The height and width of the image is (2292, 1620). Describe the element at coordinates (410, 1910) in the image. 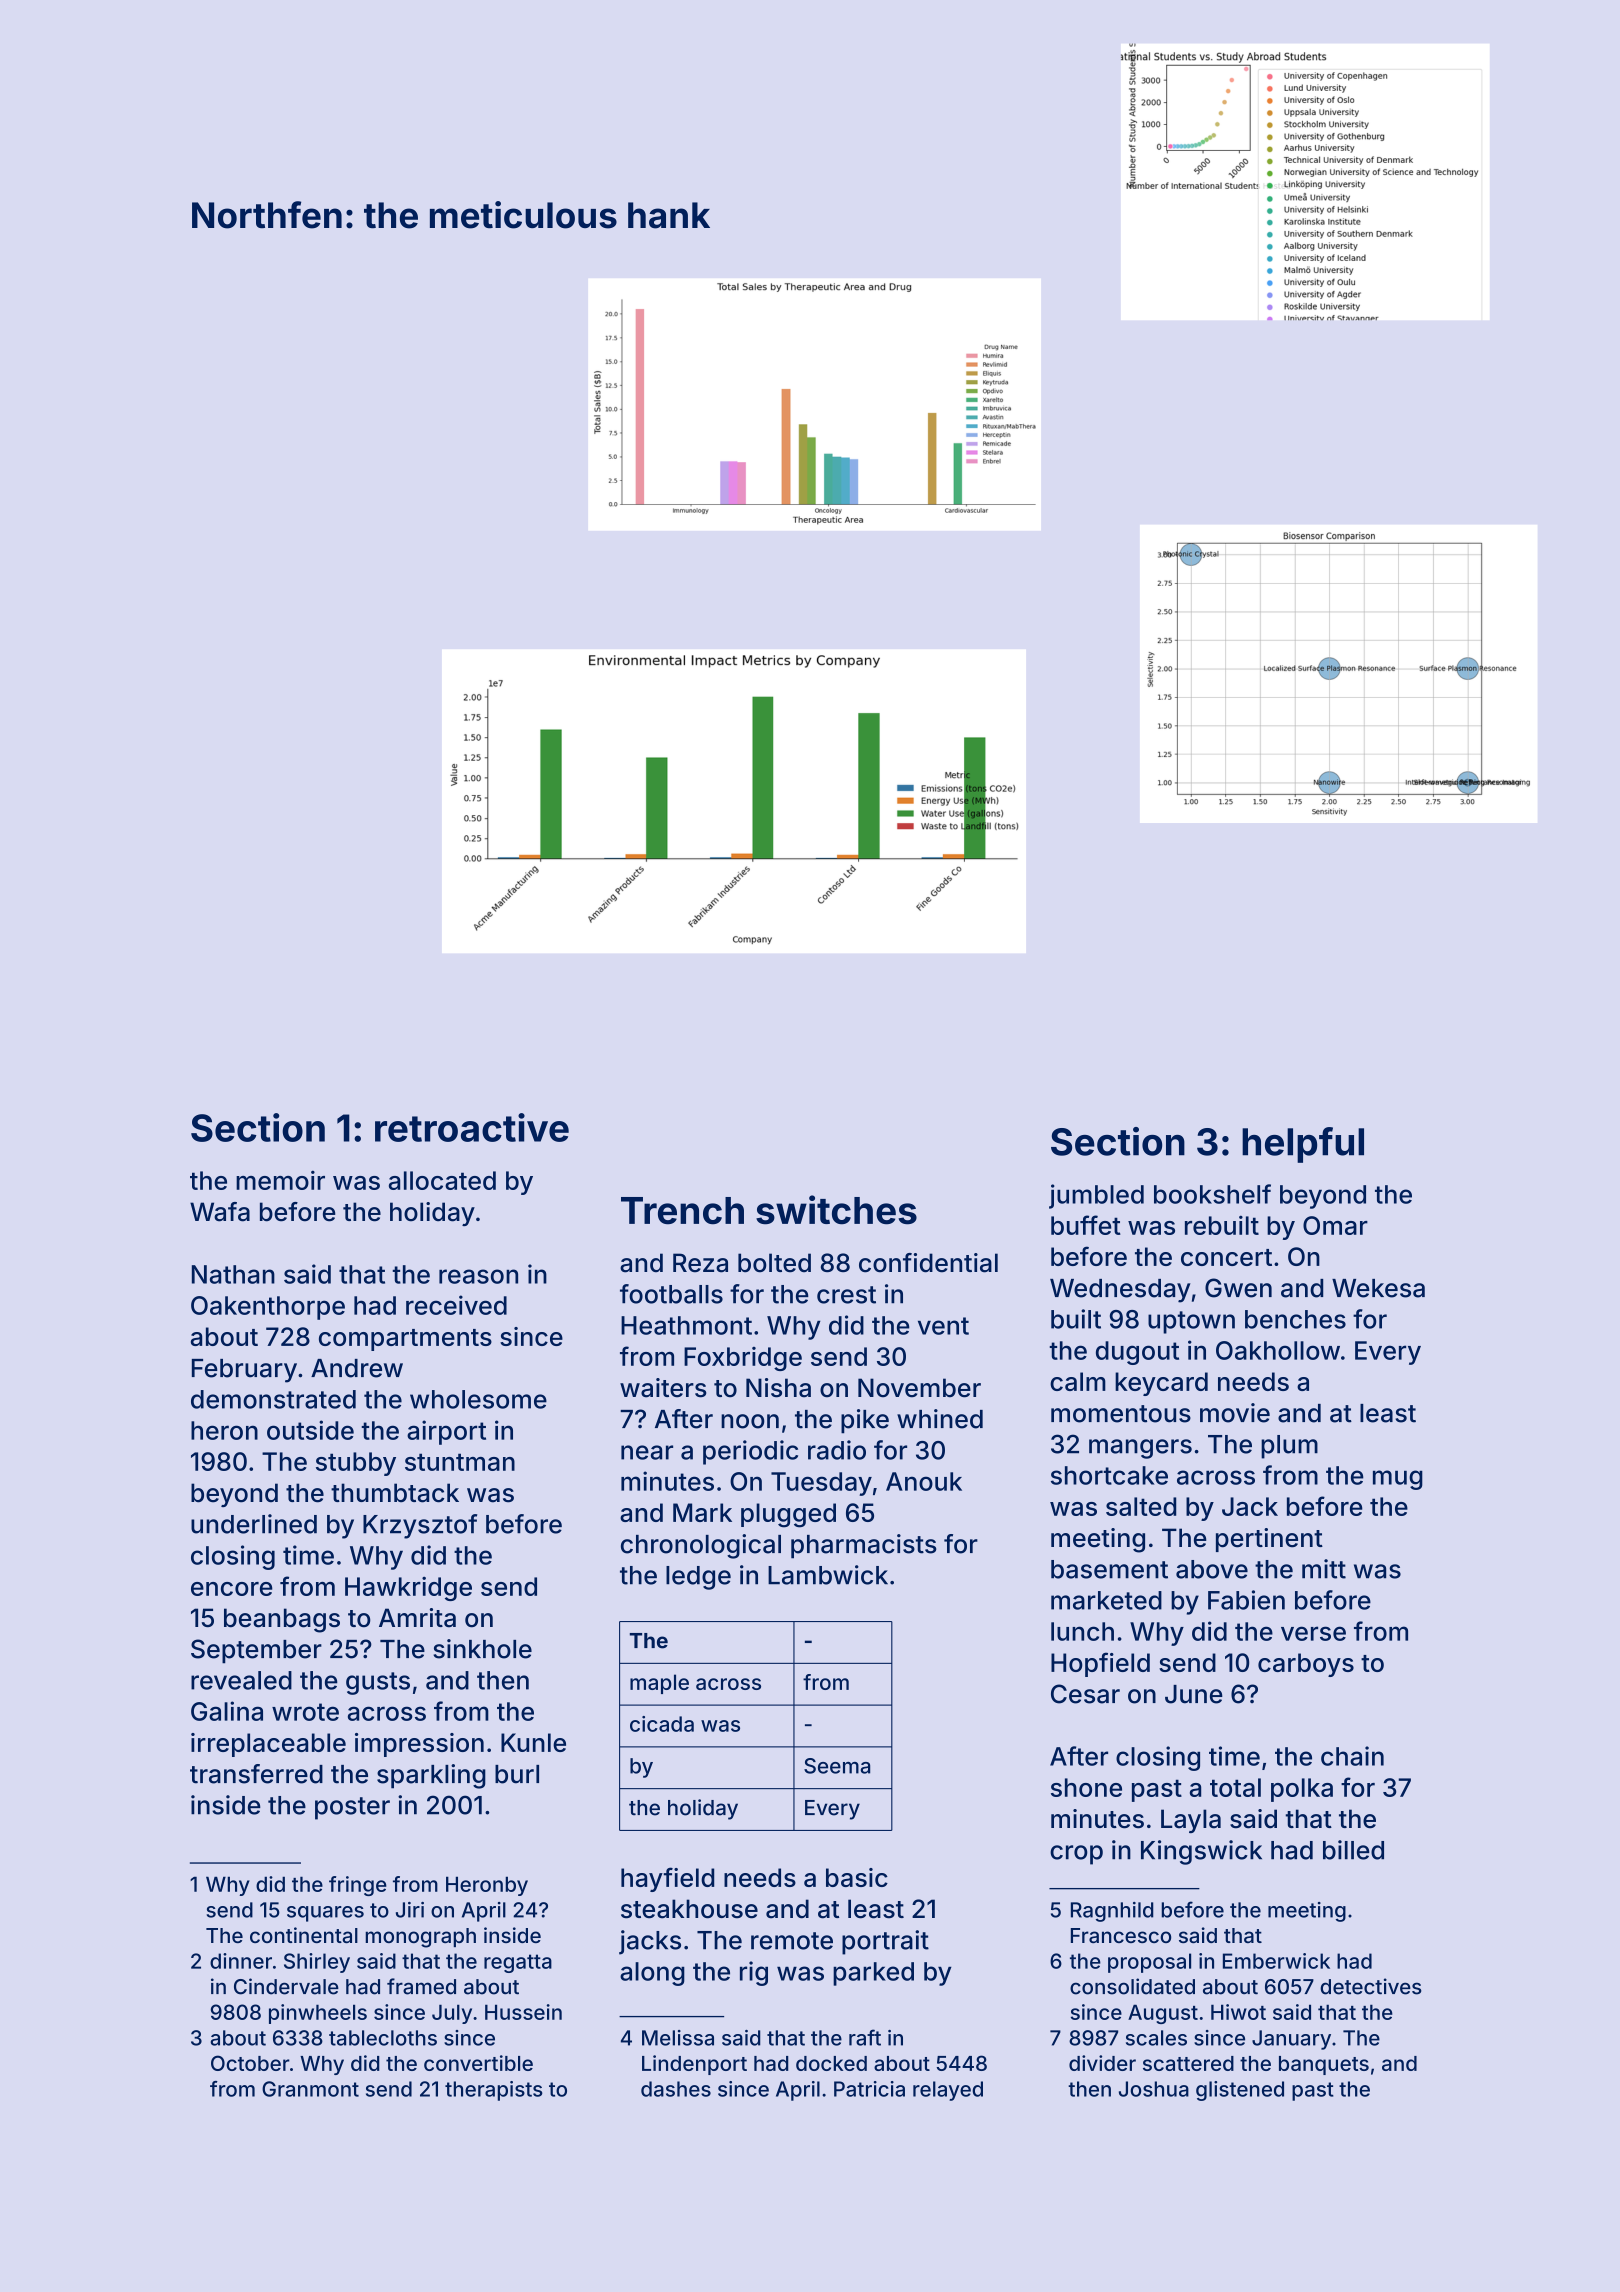

I see `Jiri` at that location.
